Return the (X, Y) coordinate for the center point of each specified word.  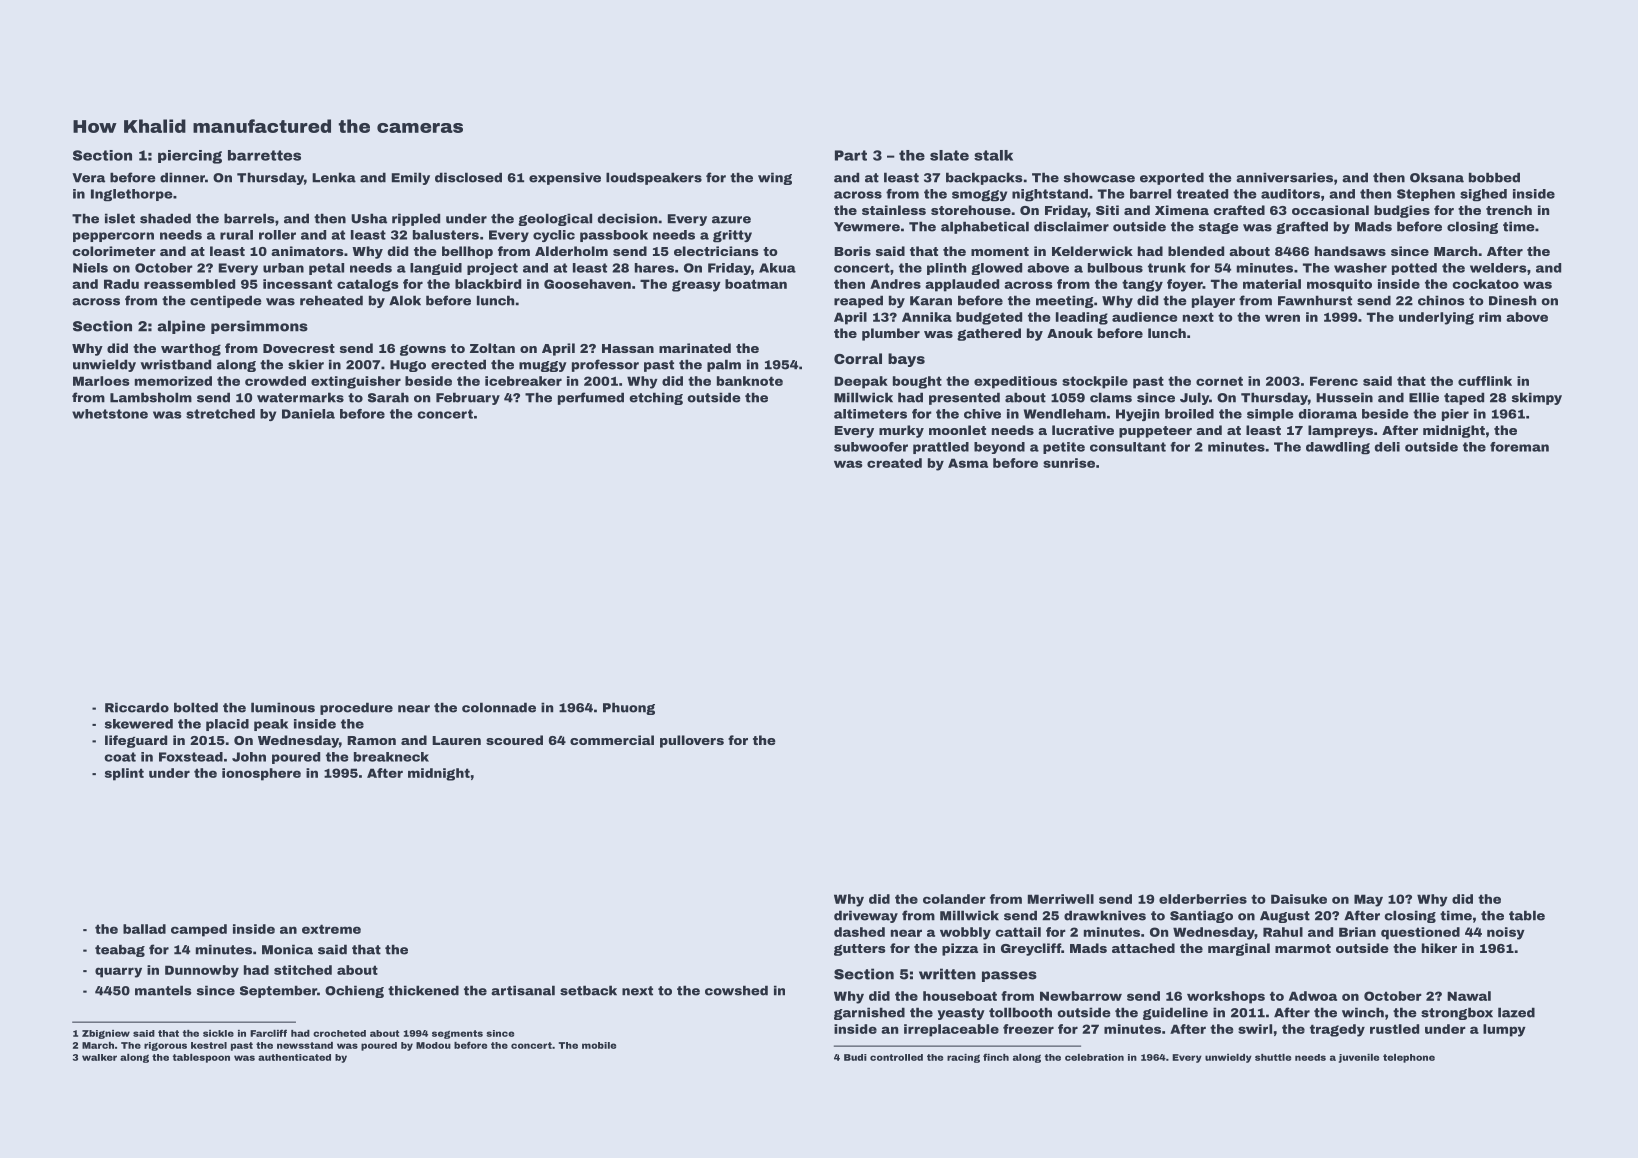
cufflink (1485, 381)
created (894, 463)
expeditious (1015, 382)
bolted (196, 707)
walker (99, 1057)
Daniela (308, 414)
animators (307, 251)
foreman (1519, 447)
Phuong (629, 708)
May (1368, 900)
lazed (1516, 1012)
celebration (1094, 1057)
